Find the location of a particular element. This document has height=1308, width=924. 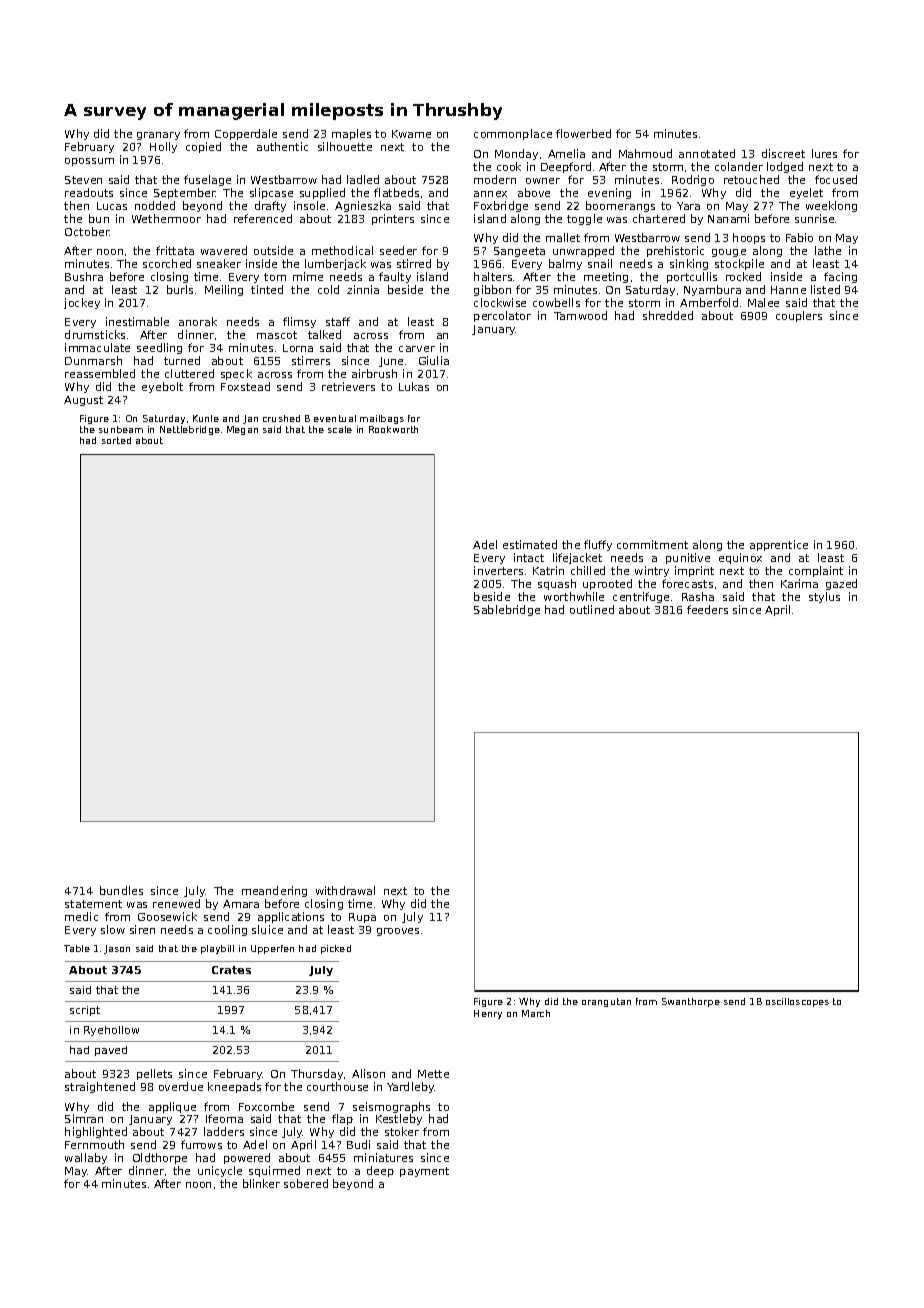

wallaby is located at coordinates (86, 1158).
